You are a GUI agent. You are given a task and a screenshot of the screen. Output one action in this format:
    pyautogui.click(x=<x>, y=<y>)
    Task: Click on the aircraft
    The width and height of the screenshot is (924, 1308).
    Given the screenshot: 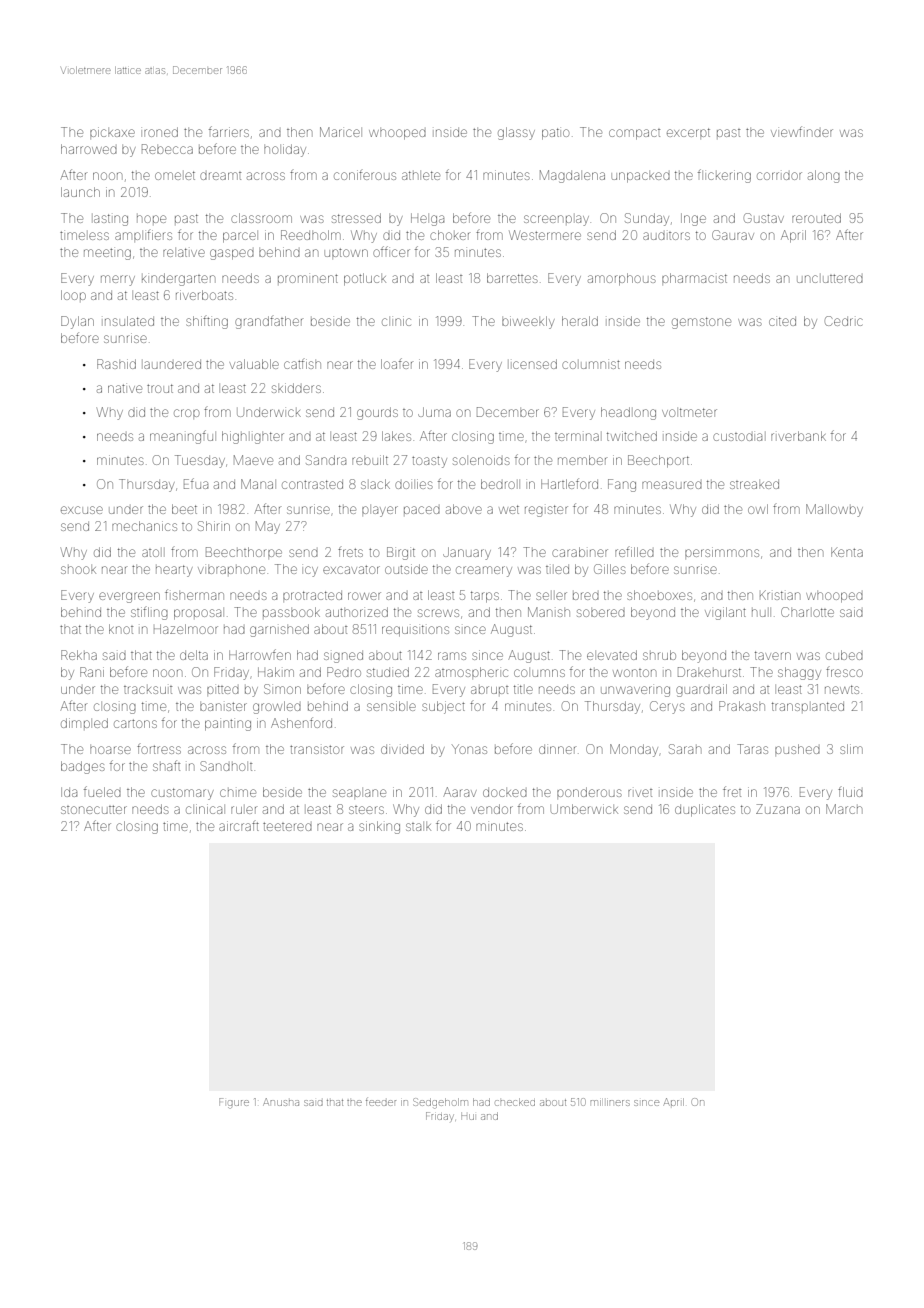 What is the action you would take?
    pyautogui.click(x=239, y=826)
